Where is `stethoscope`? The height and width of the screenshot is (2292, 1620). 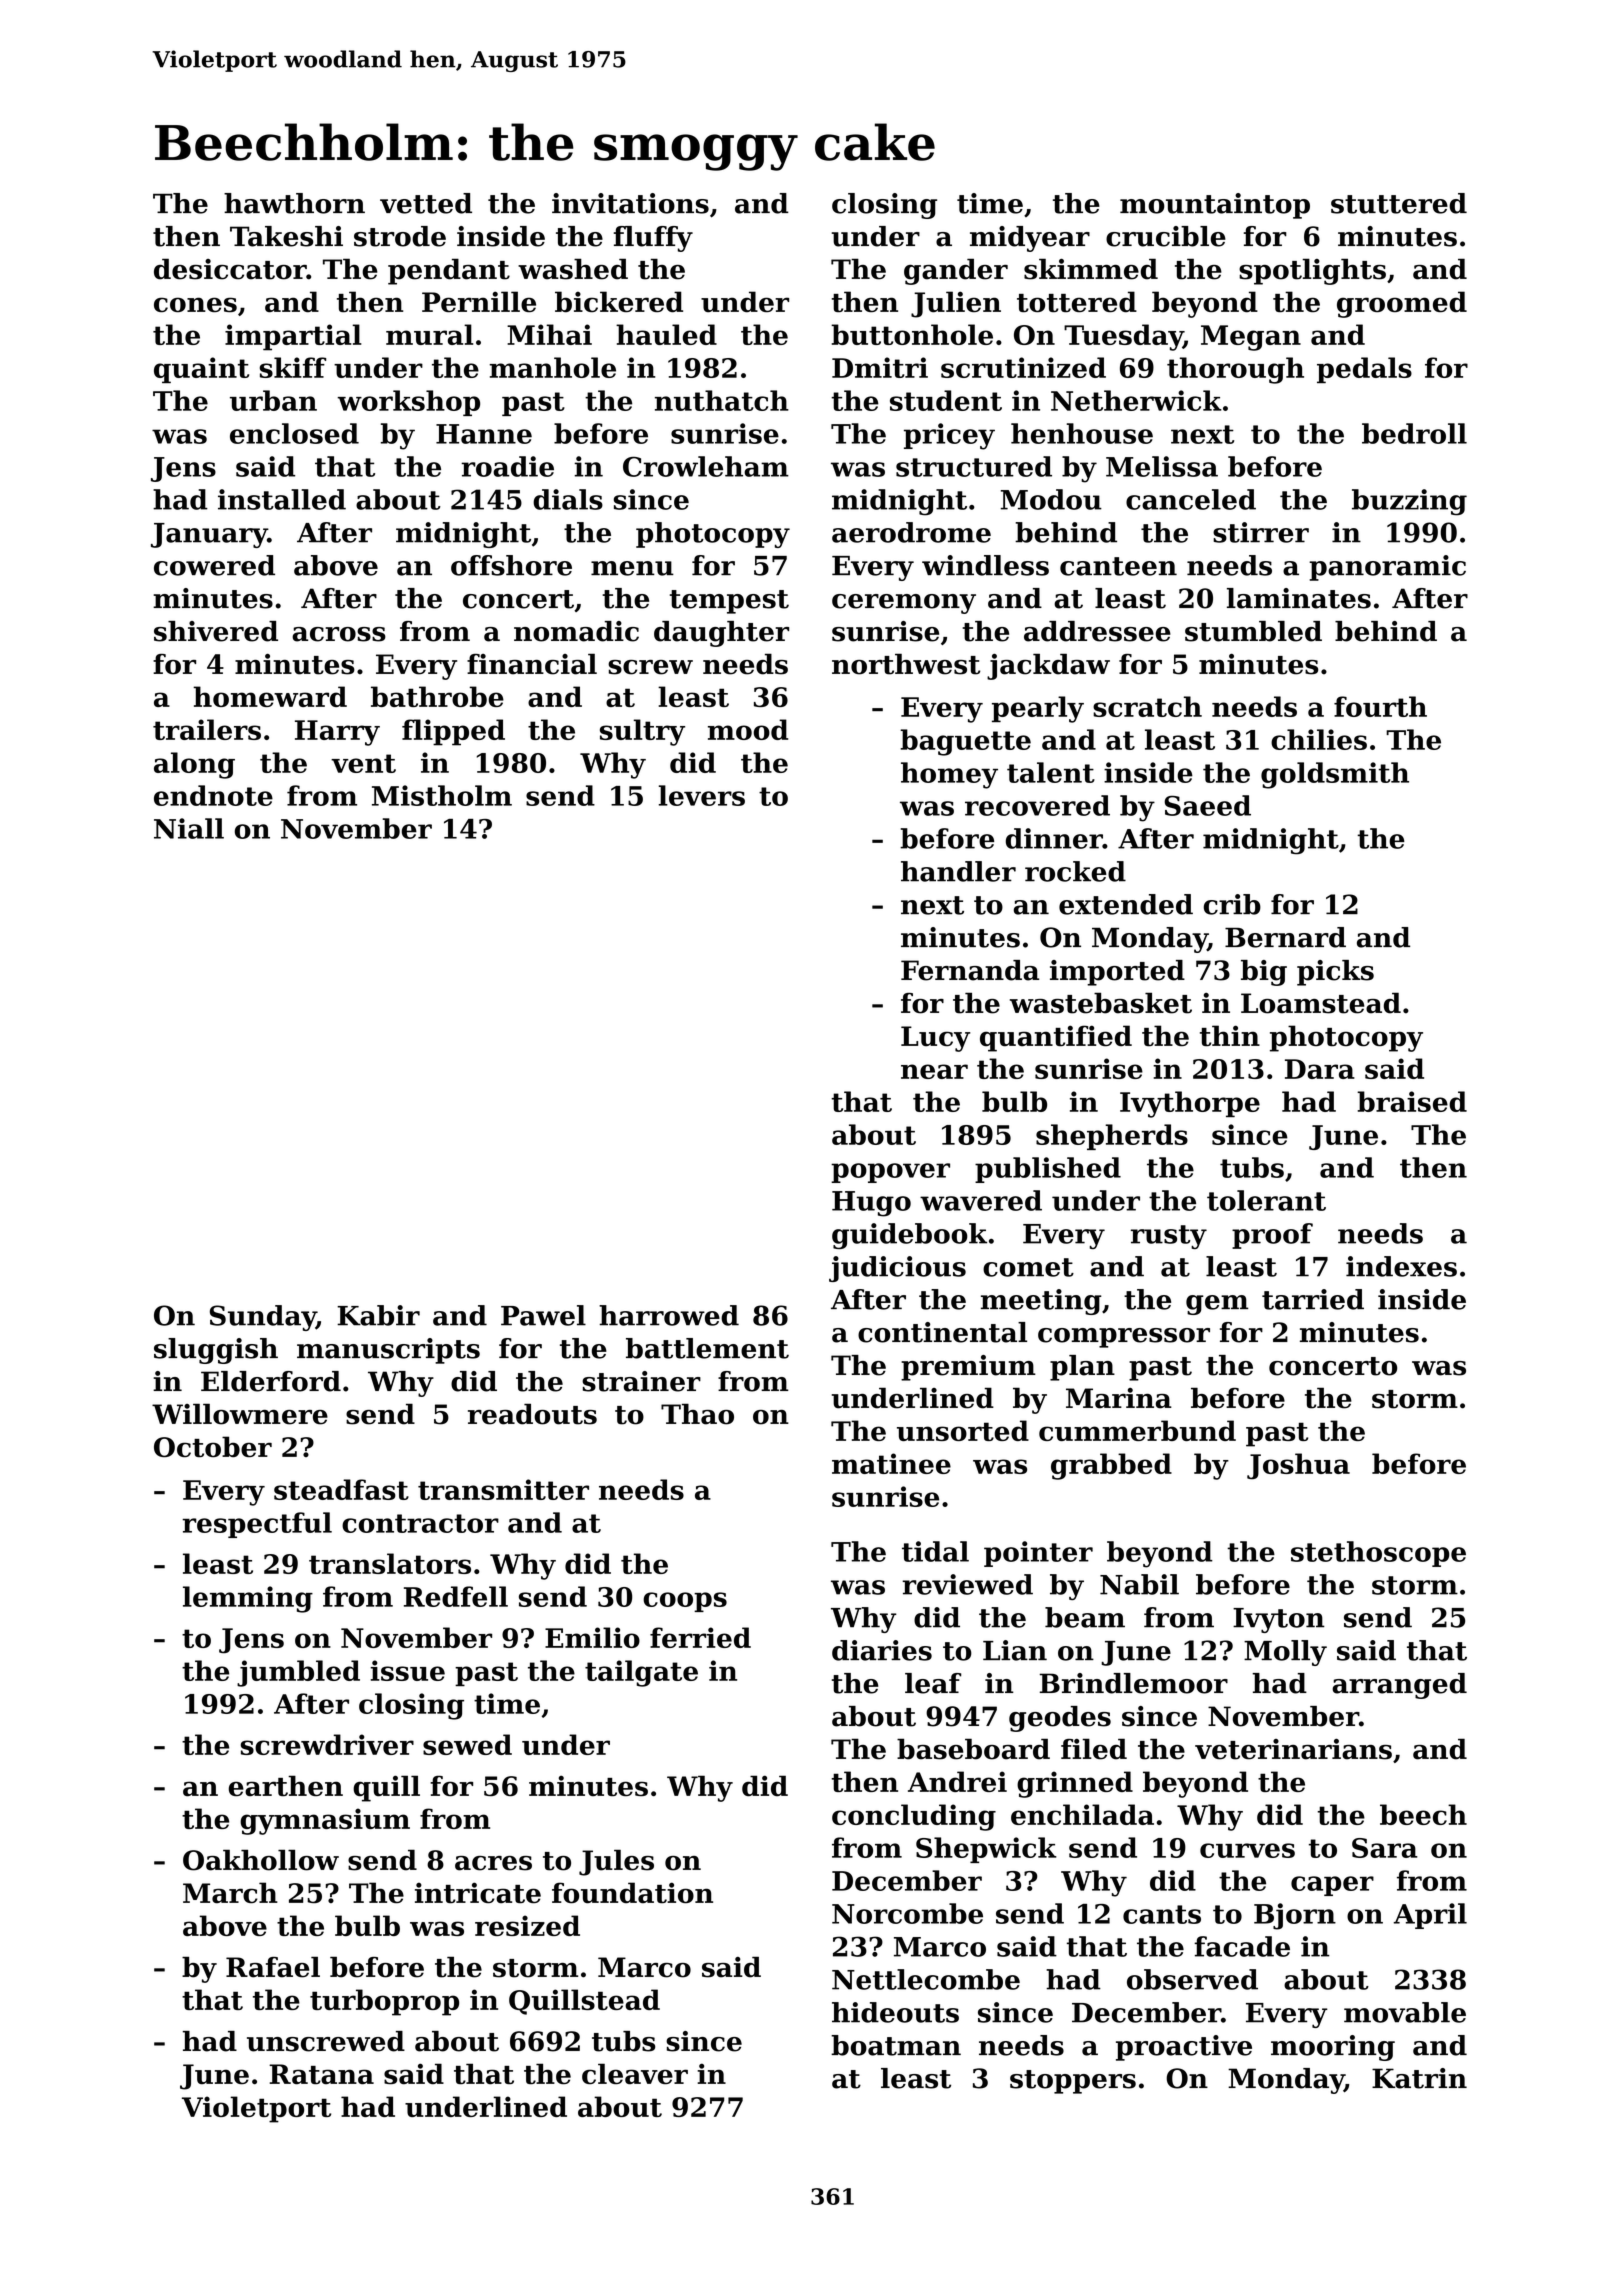 stethoscope is located at coordinates (1378, 1554).
